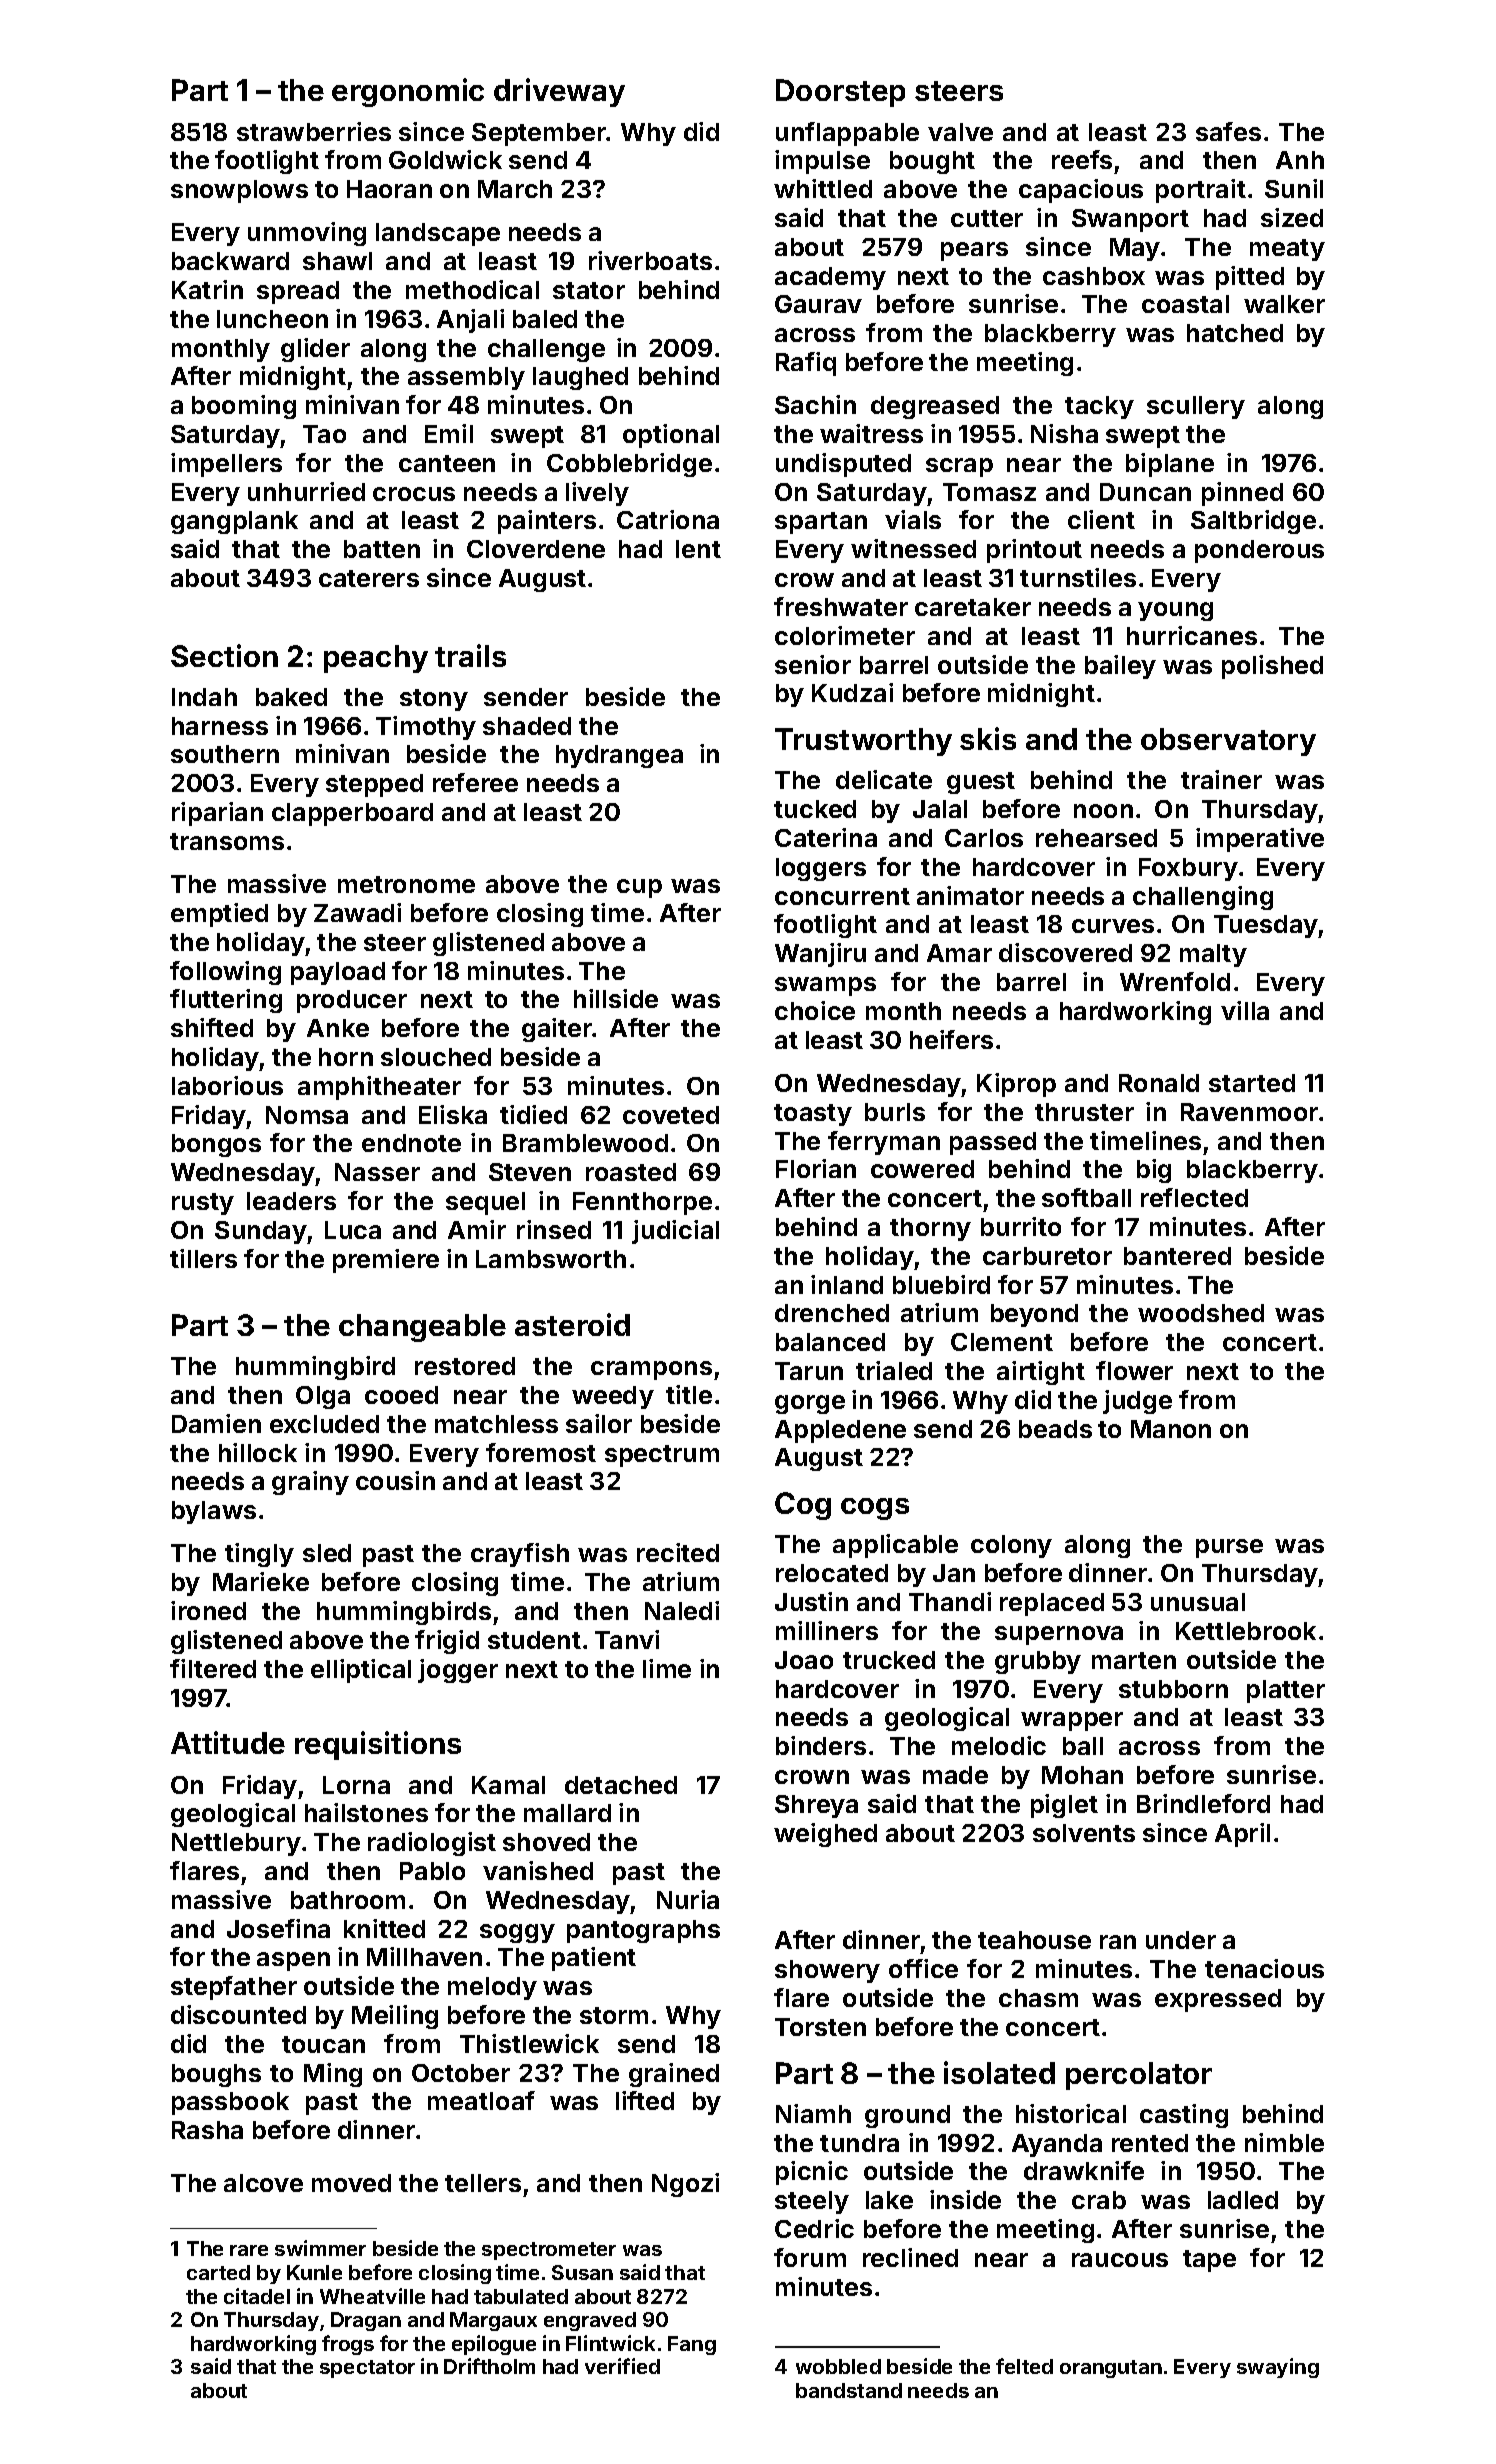  Describe the element at coordinates (1266, 926) in the screenshot. I see `Tuesday` at that location.
